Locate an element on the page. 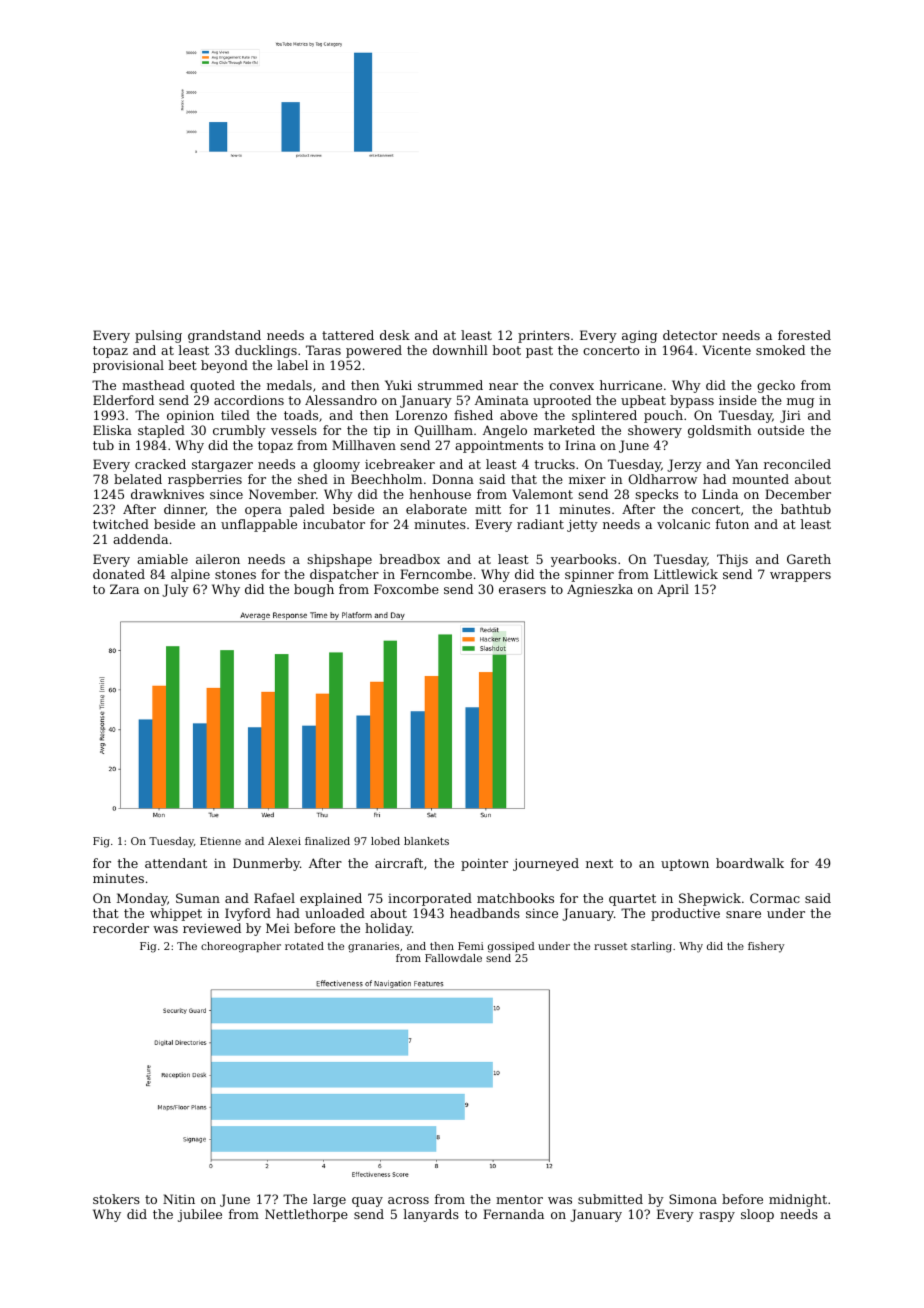 The width and height of the page is (924, 1308). sloop is located at coordinates (757, 1215).
